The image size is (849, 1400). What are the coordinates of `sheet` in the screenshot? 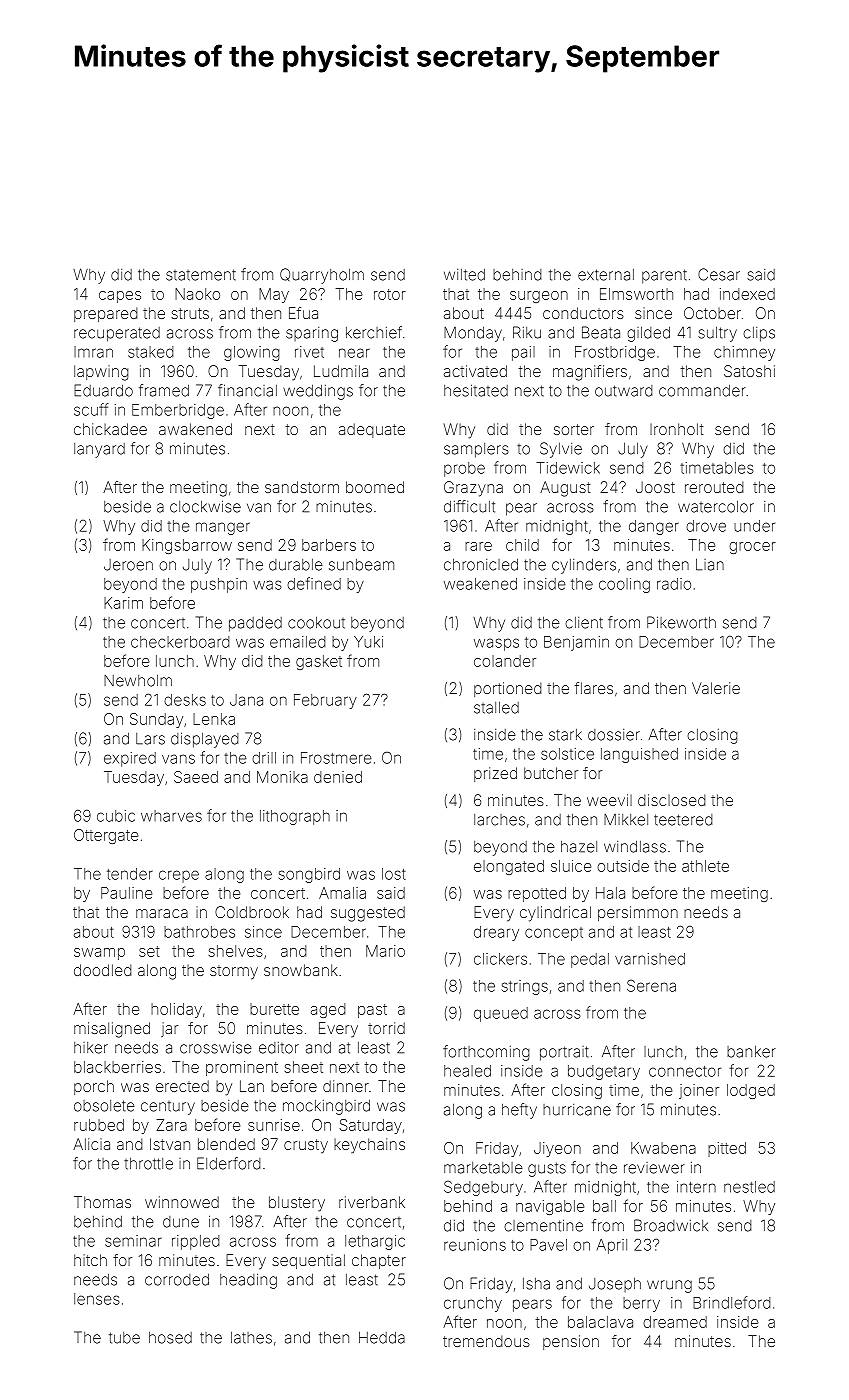 It's located at (304, 1067).
